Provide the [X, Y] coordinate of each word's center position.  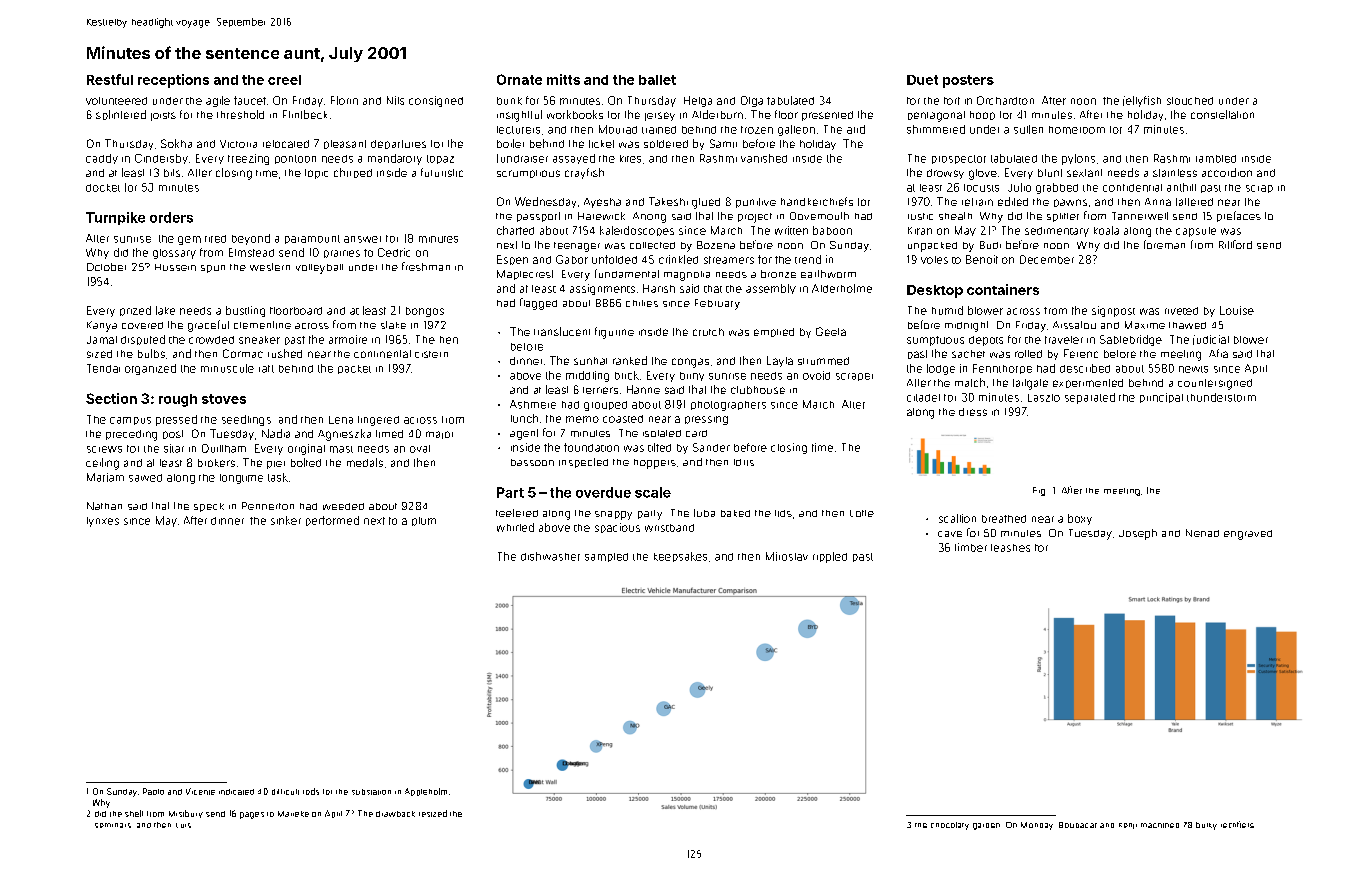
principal [1161, 398]
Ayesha [602, 203]
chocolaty [950, 826]
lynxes [103, 522]
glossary [174, 254]
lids [783, 513]
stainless [1175, 173]
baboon [832, 230]
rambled [1216, 159]
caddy [102, 159]
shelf [134, 813]
